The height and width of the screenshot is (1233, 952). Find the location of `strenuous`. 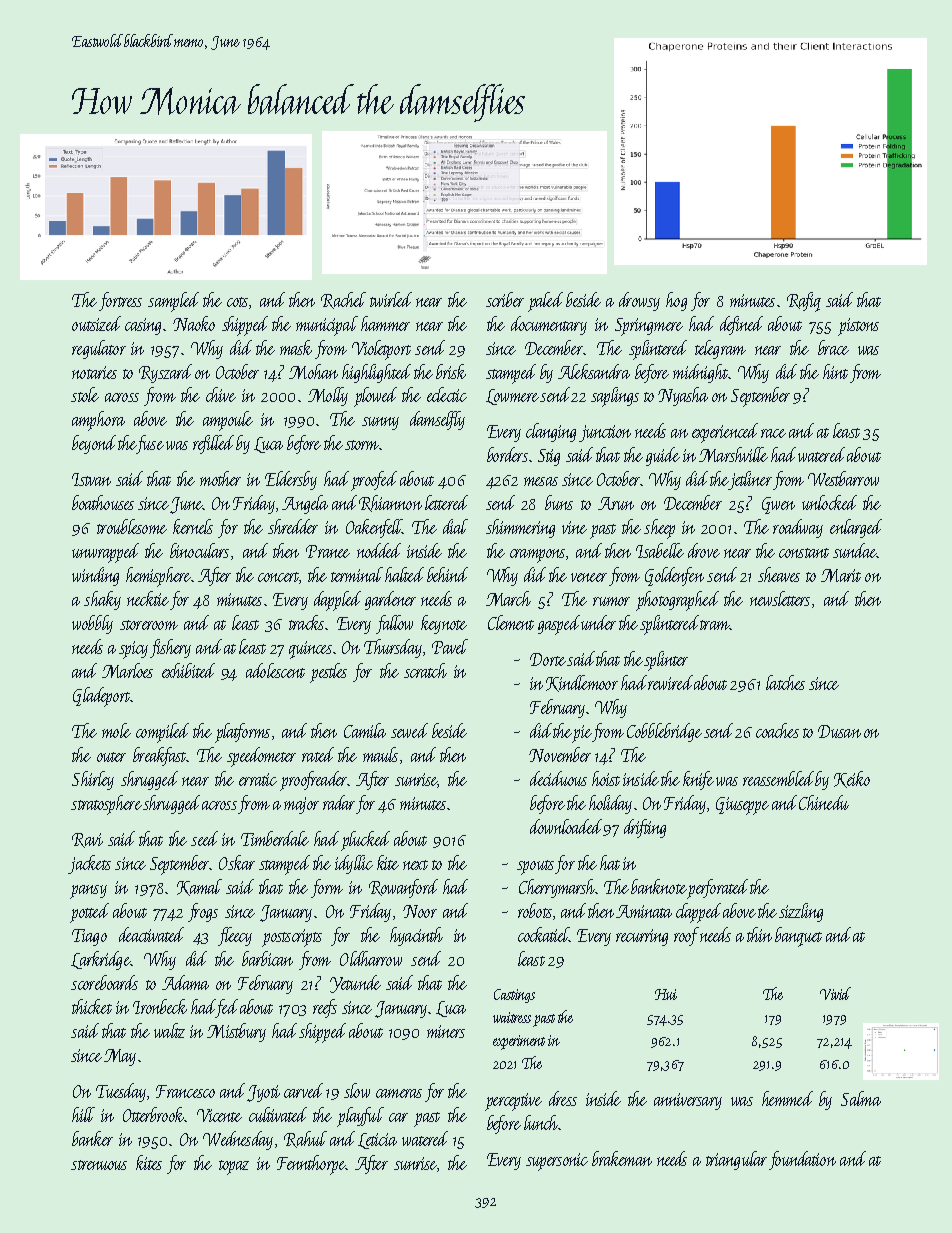

strenuous is located at coordinates (99, 1165).
